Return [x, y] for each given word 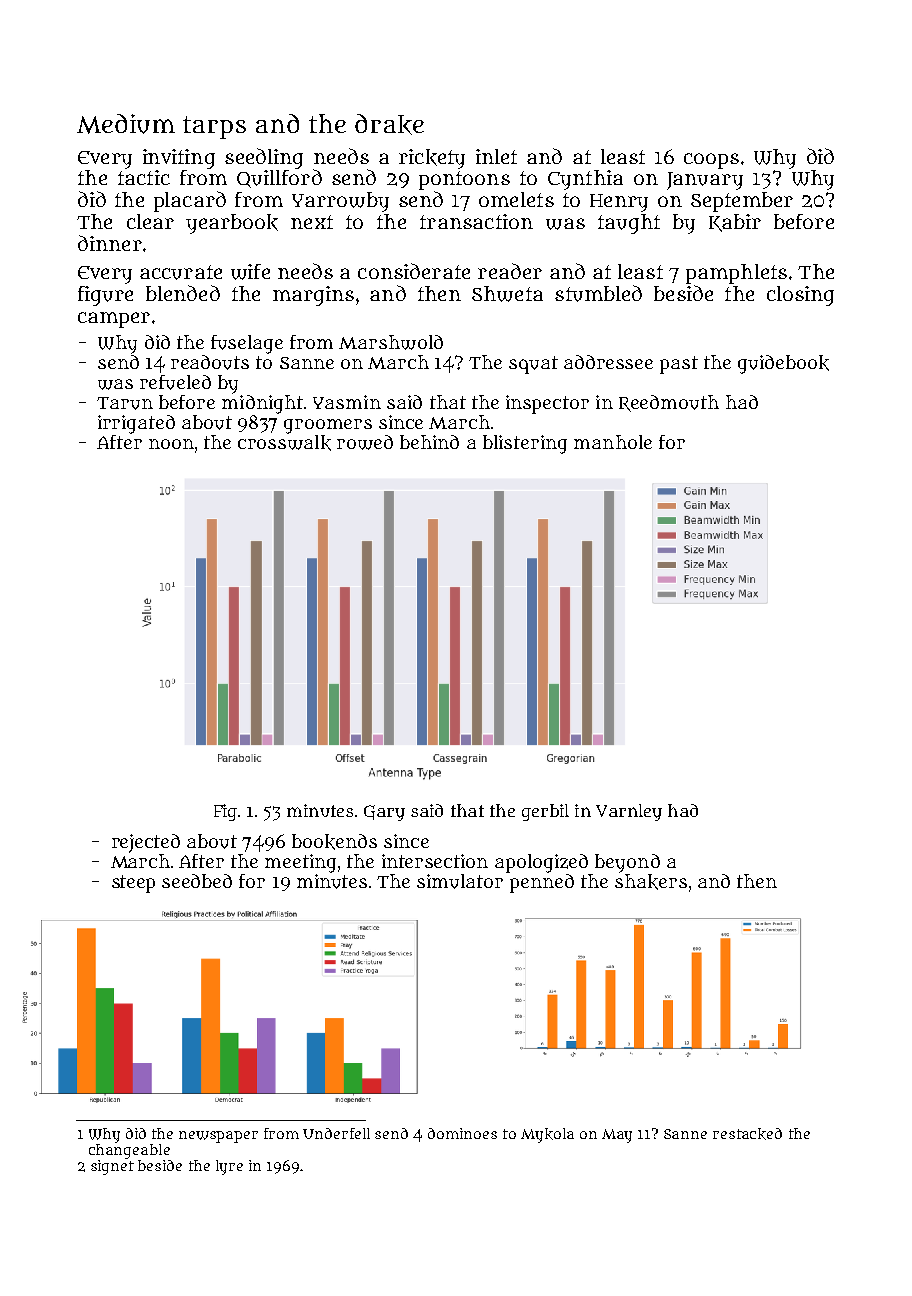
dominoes [462, 1133]
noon [171, 444]
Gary [384, 813]
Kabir [735, 223]
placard [190, 201]
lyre [229, 1167]
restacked [747, 1134]
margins [313, 296]
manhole [613, 442]
